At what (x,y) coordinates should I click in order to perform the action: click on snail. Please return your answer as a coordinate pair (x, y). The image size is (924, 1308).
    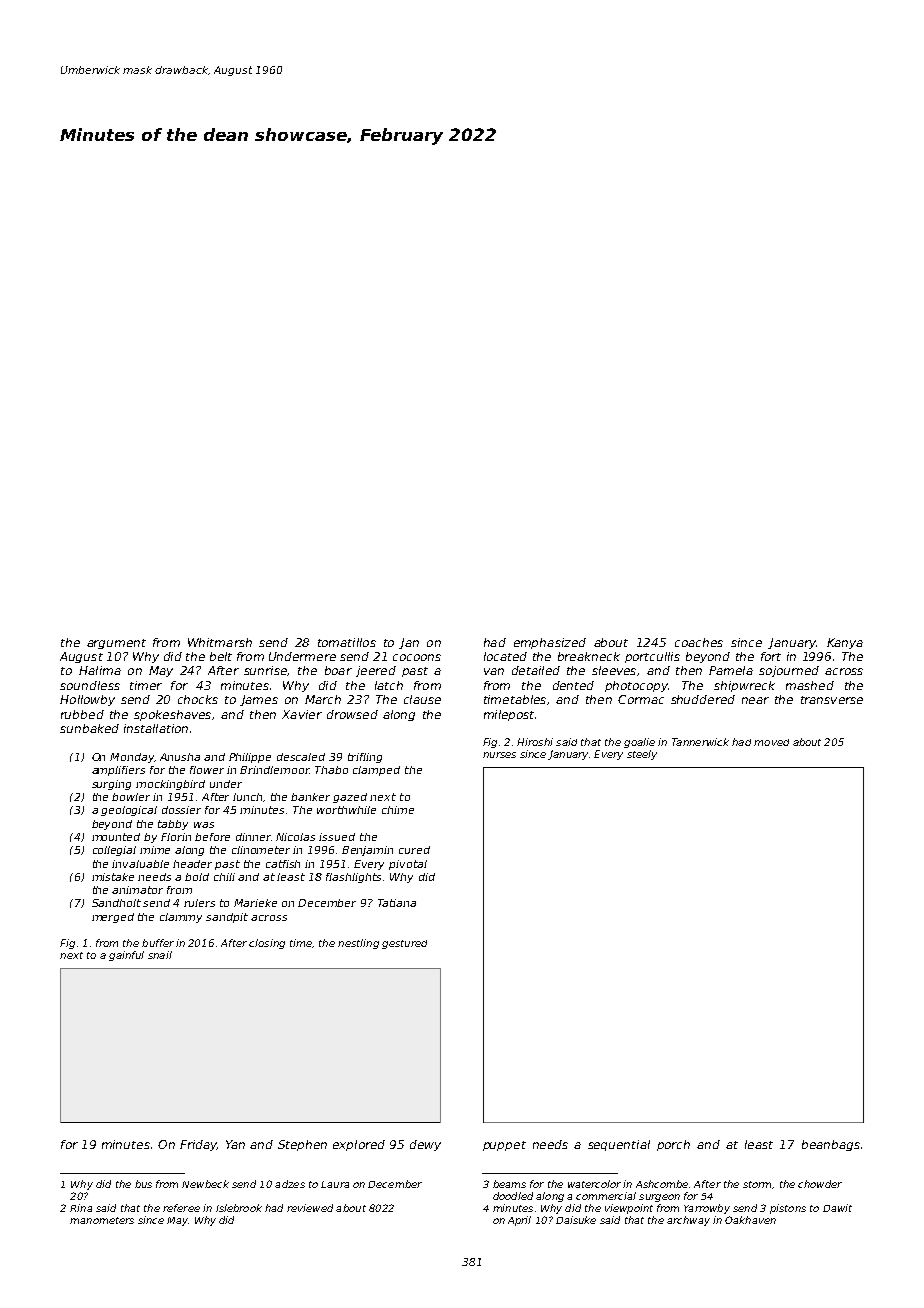
    Looking at the image, I should click on (160, 955).
